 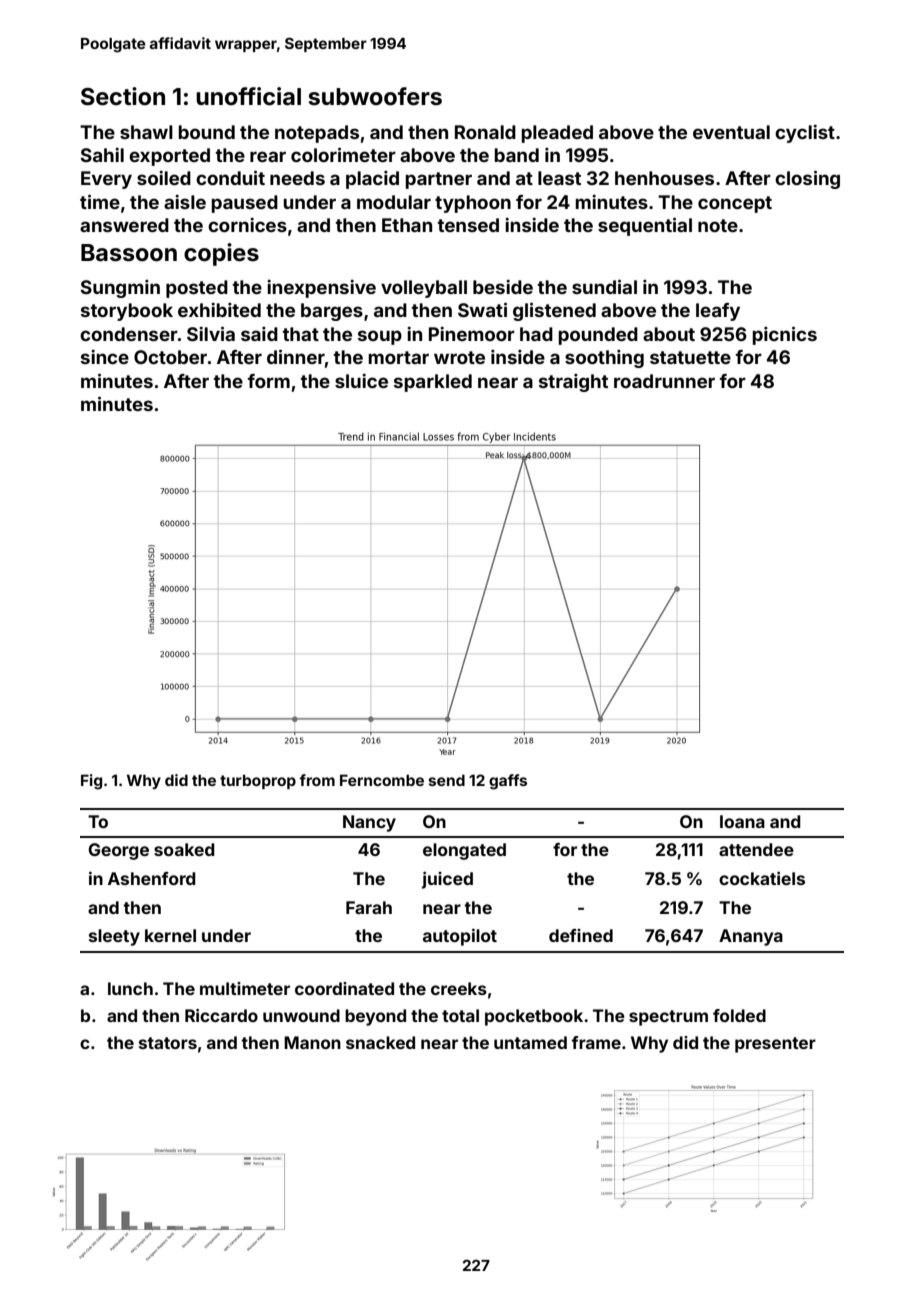 What do you see at coordinates (664, 178) in the document?
I see `henhouses` at bounding box center [664, 178].
